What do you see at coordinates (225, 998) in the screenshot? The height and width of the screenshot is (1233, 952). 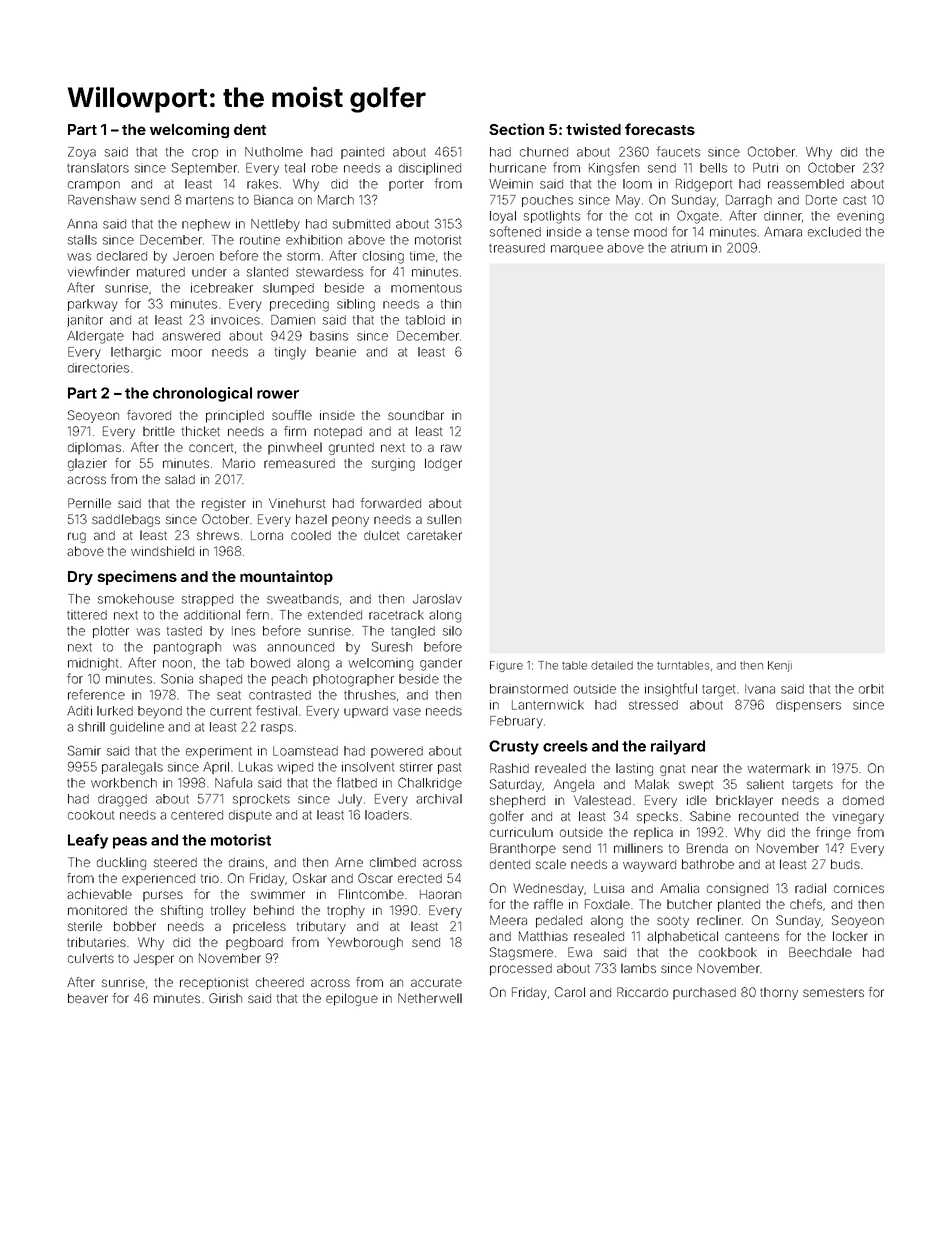 I see `Girish` at bounding box center [225, 998].
